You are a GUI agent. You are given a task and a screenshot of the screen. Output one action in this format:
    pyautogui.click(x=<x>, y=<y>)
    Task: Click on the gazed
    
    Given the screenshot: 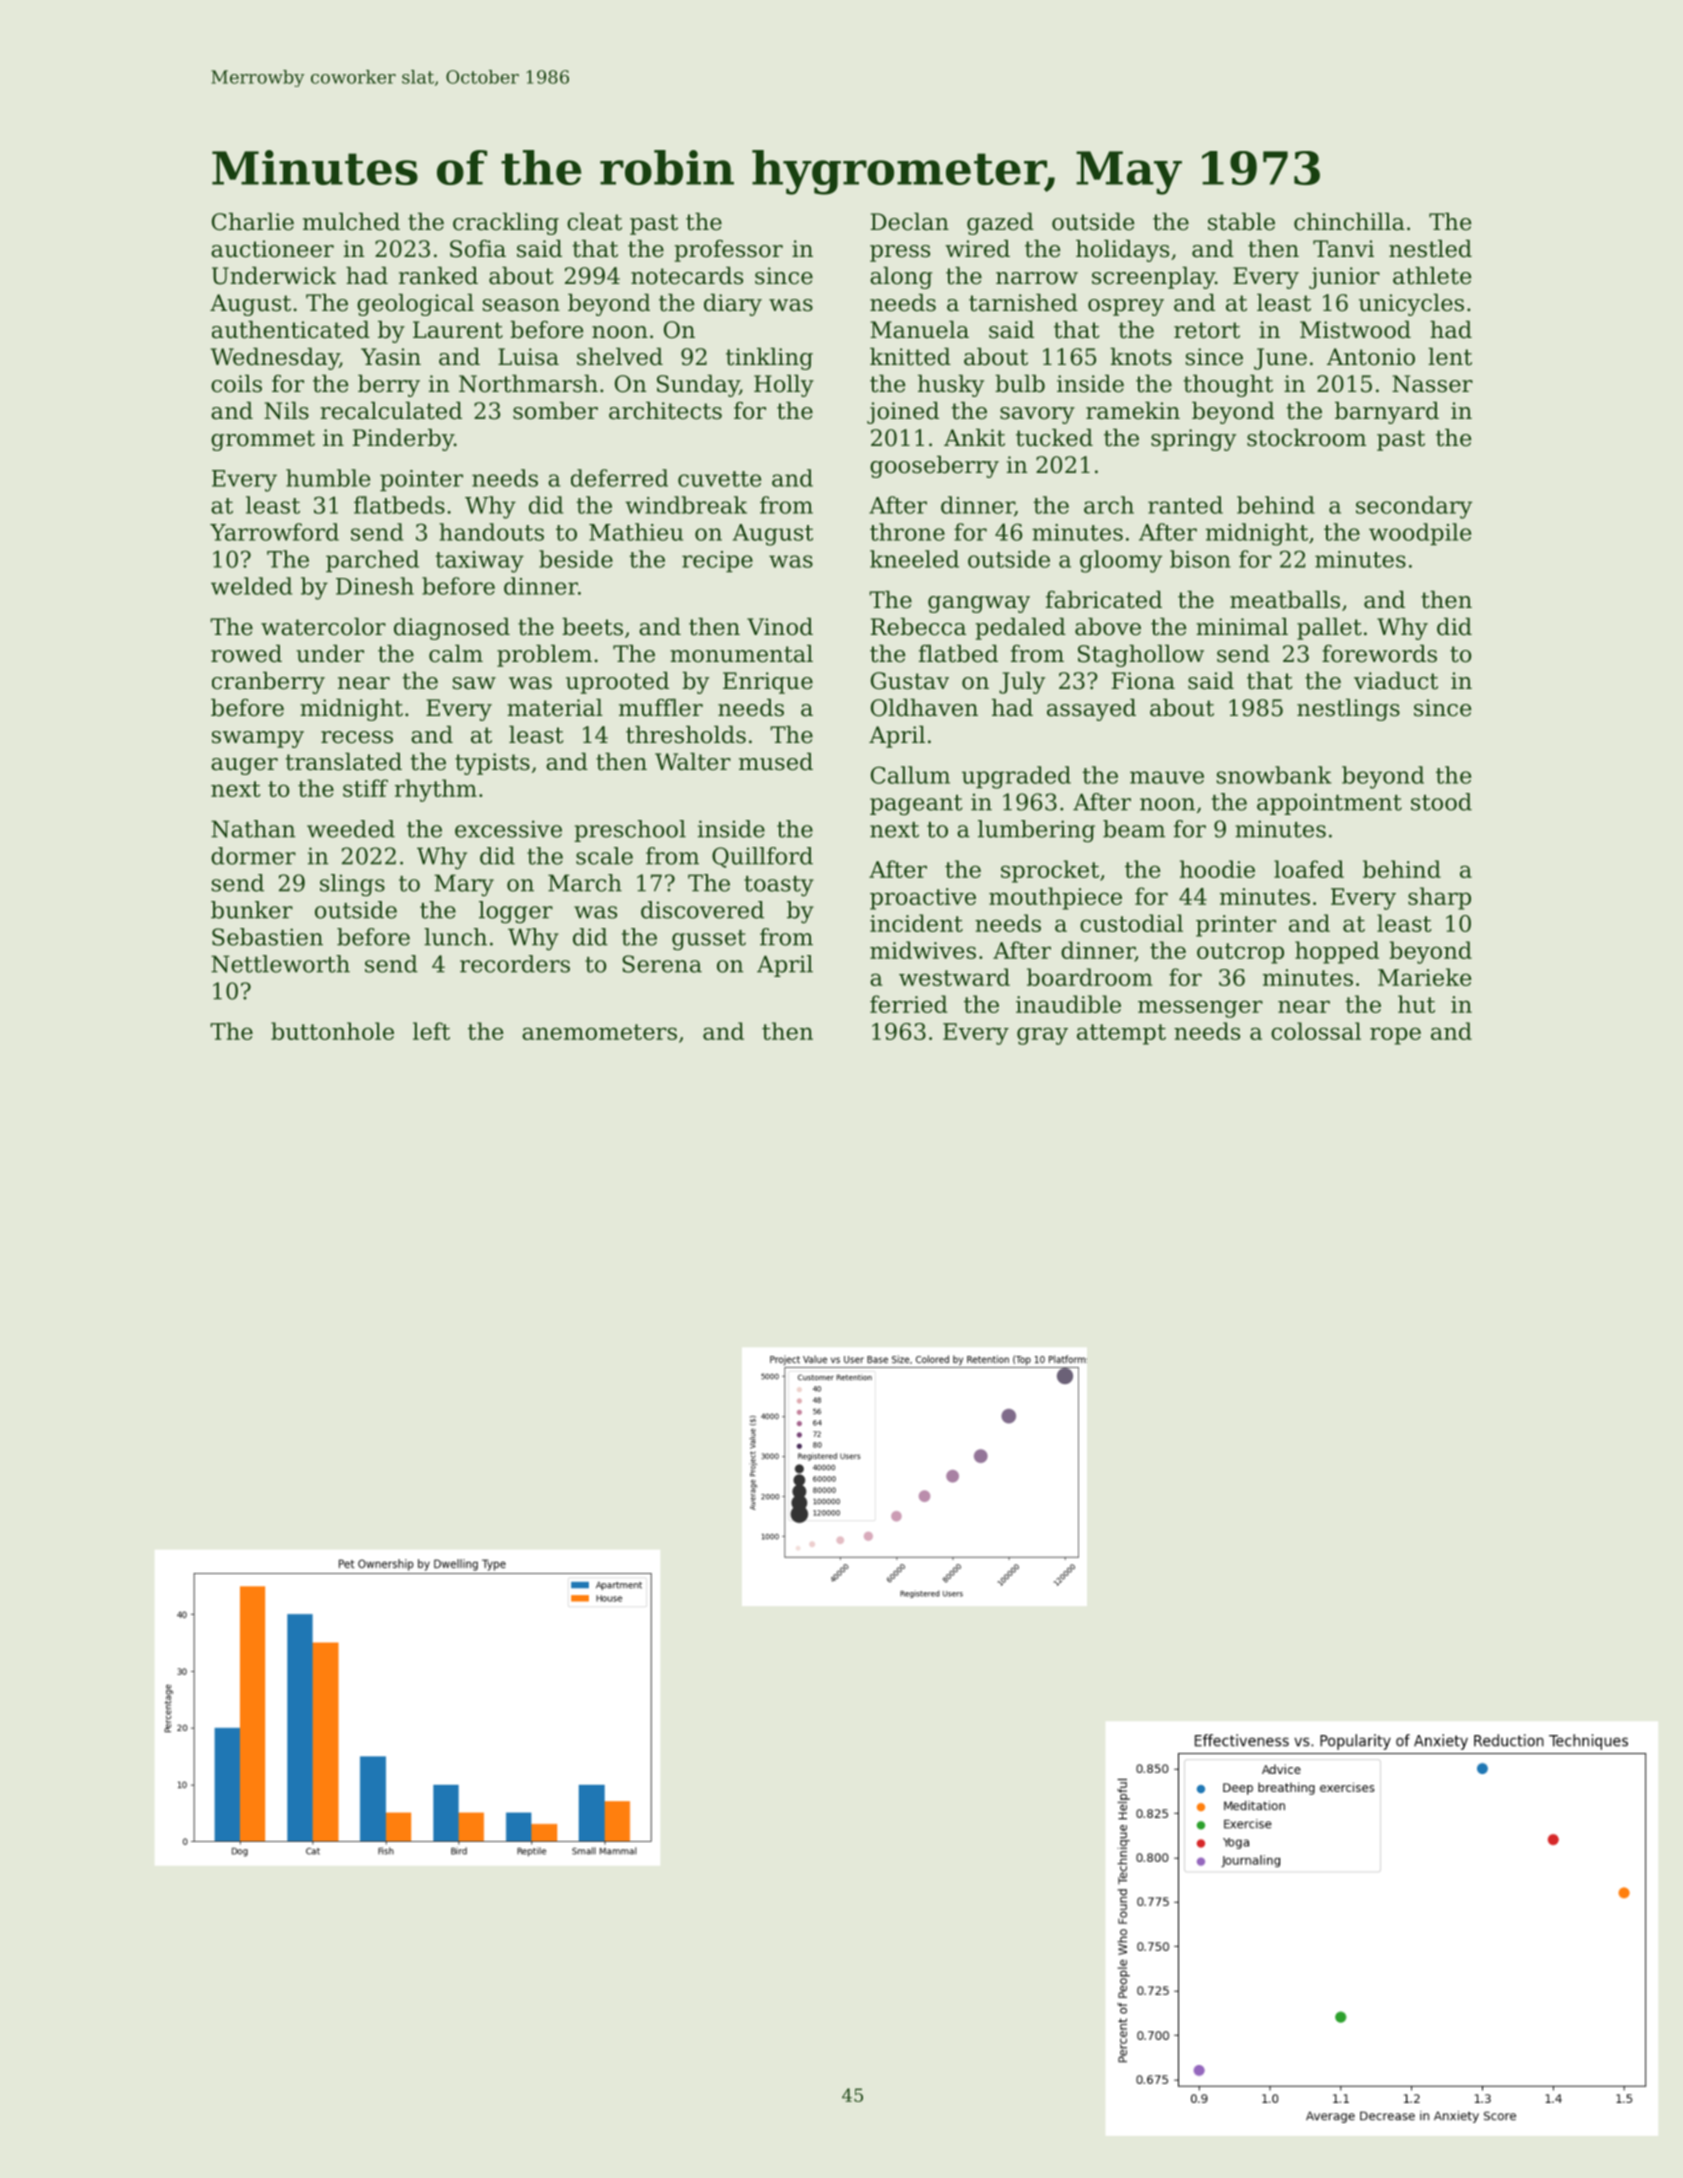 What is the action you would take?
    pyautogui.click(x=1000, y=224)
